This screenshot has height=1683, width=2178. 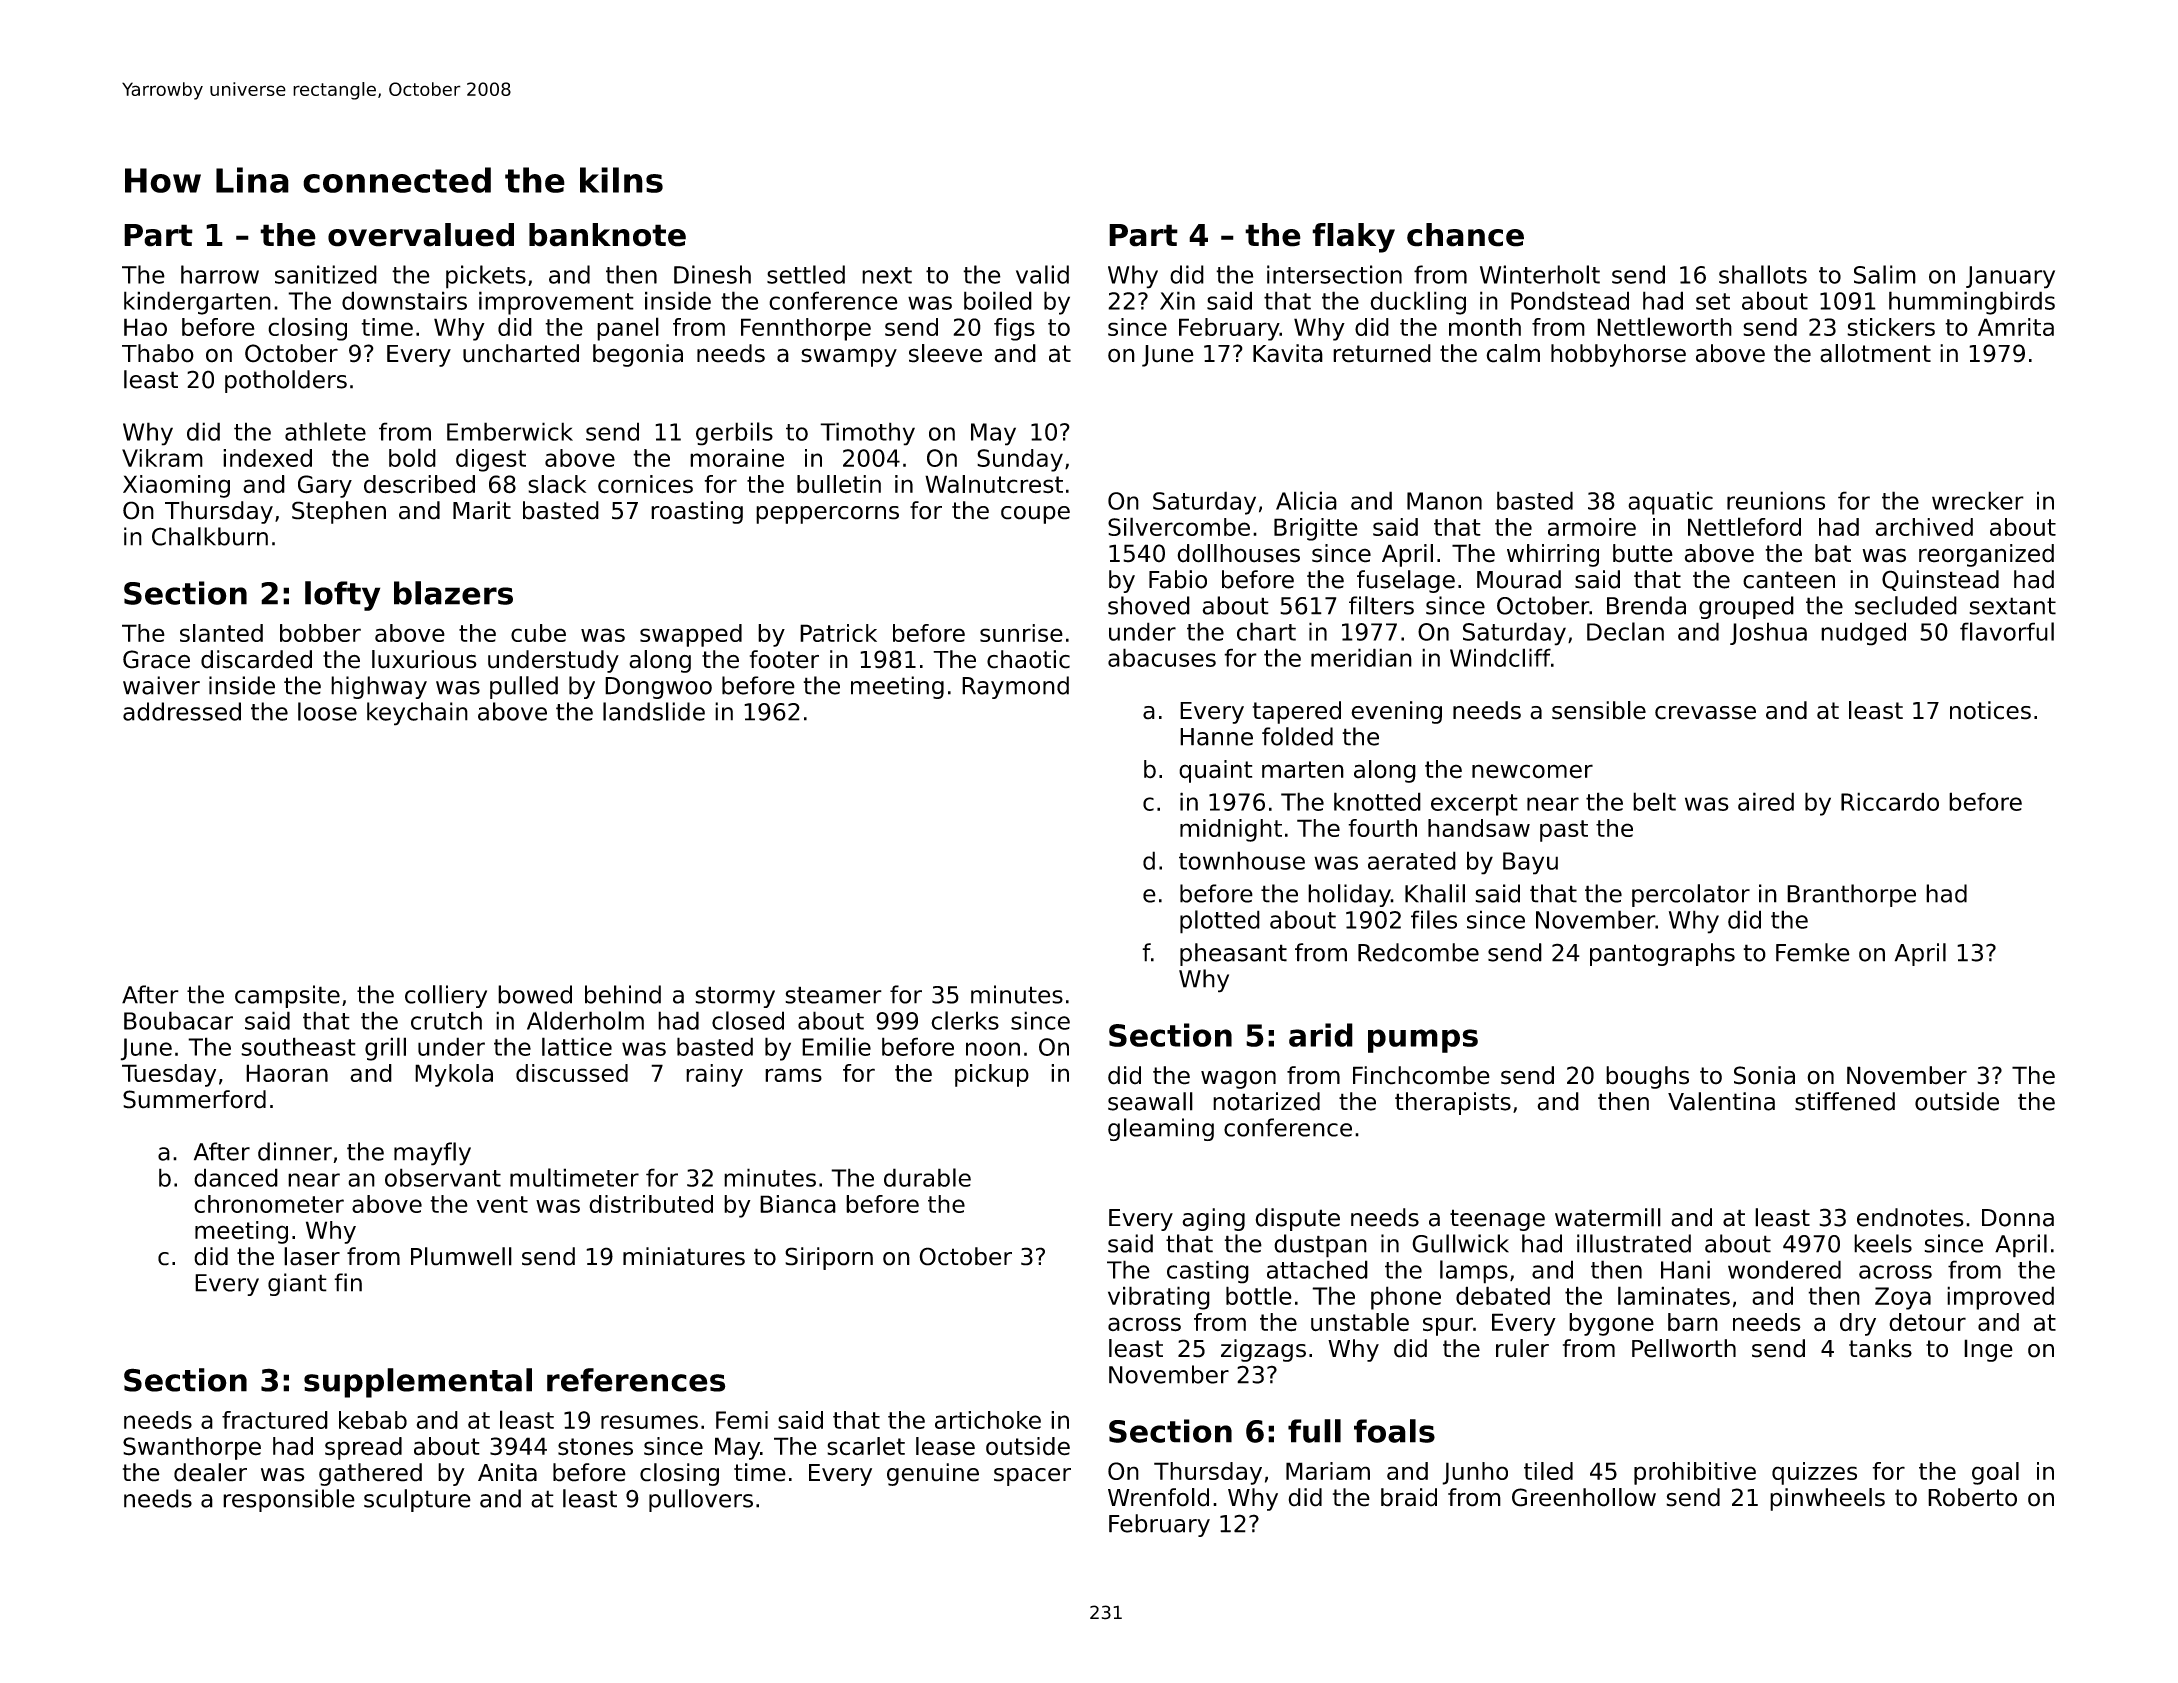 What do you see at coordinates (220, 274) in the screenshot?
I see `harrow` at bounding box center [220, 274].
